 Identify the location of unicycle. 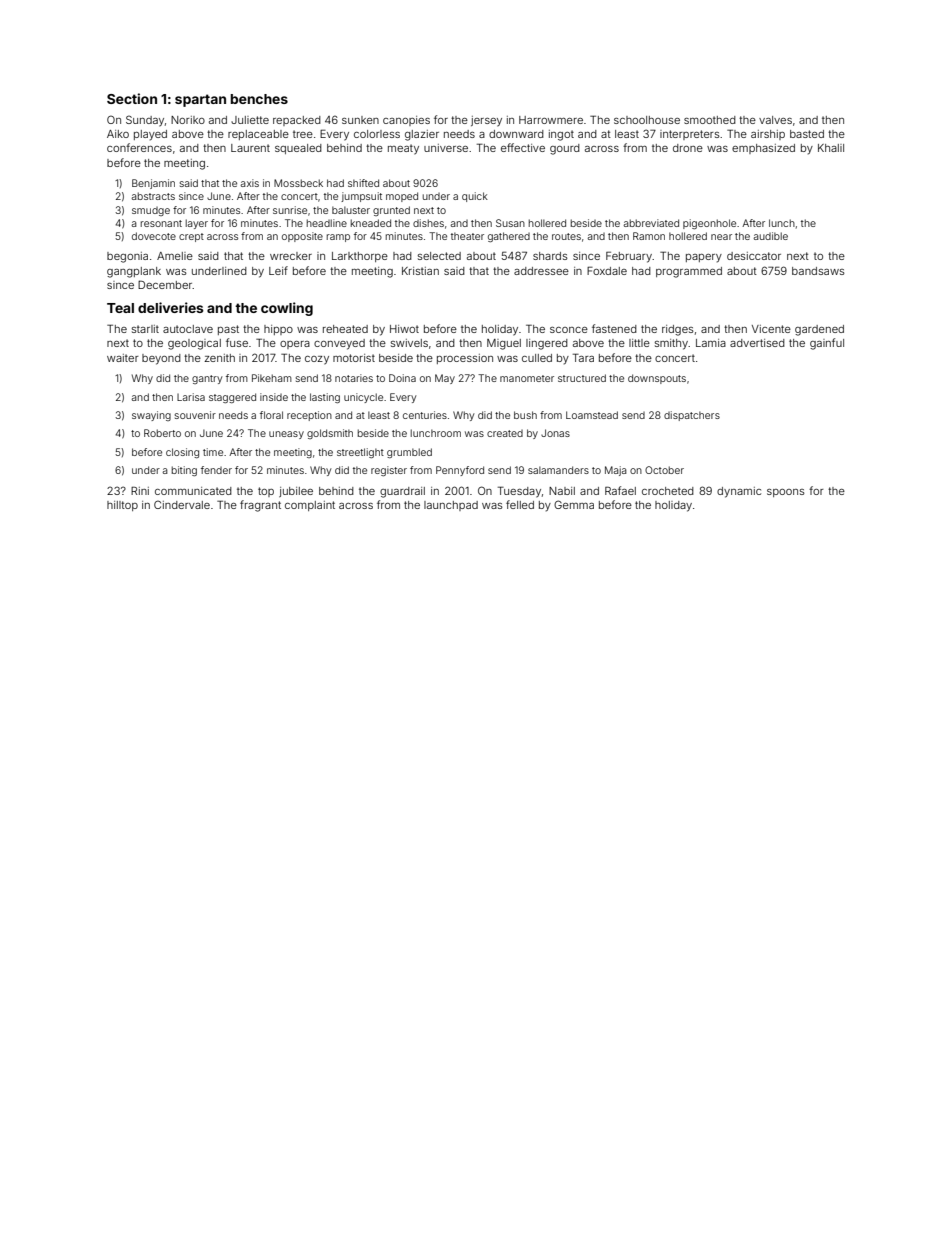
(363, 398).
